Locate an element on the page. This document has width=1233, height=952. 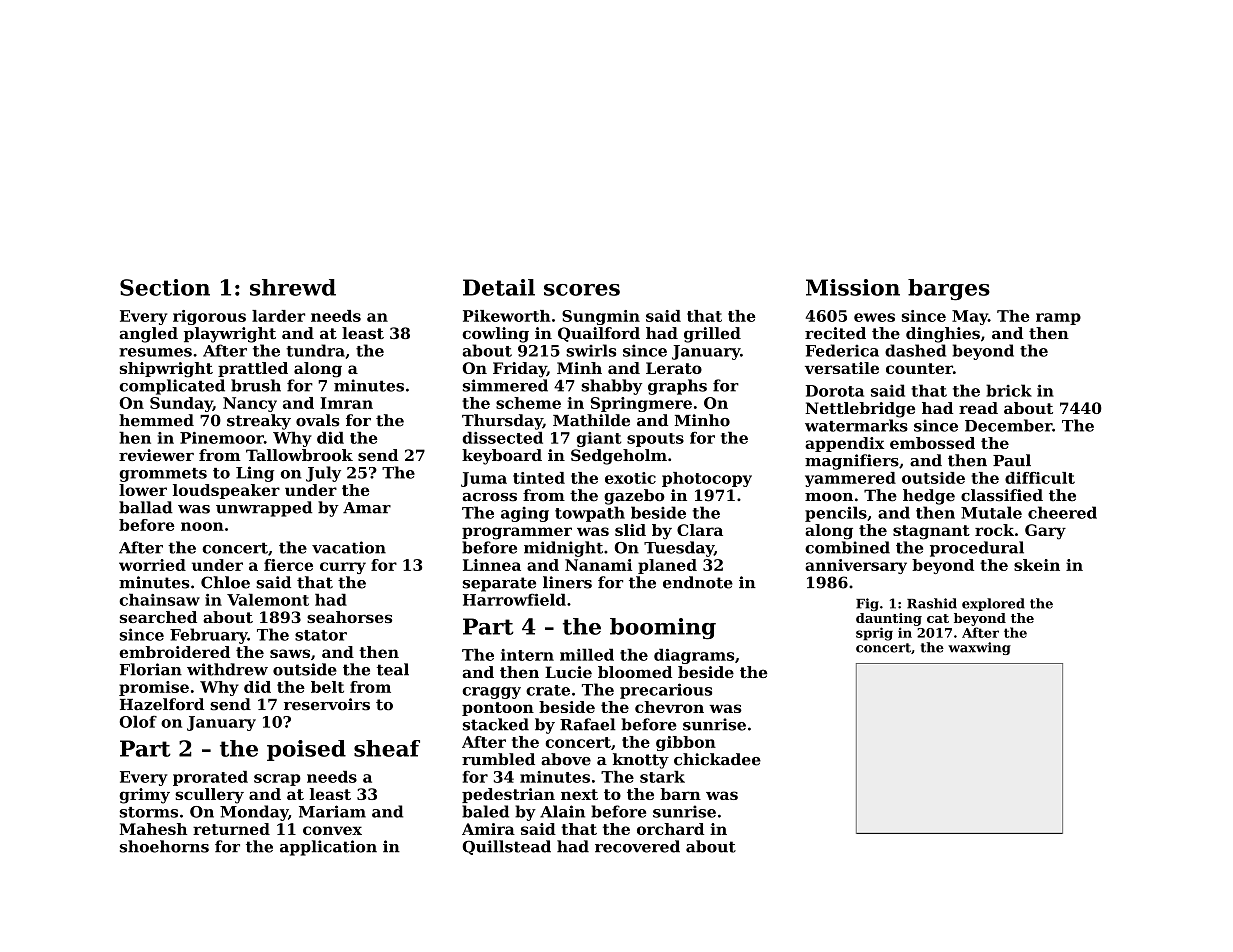
barges is located at coordinates (949, 290).
